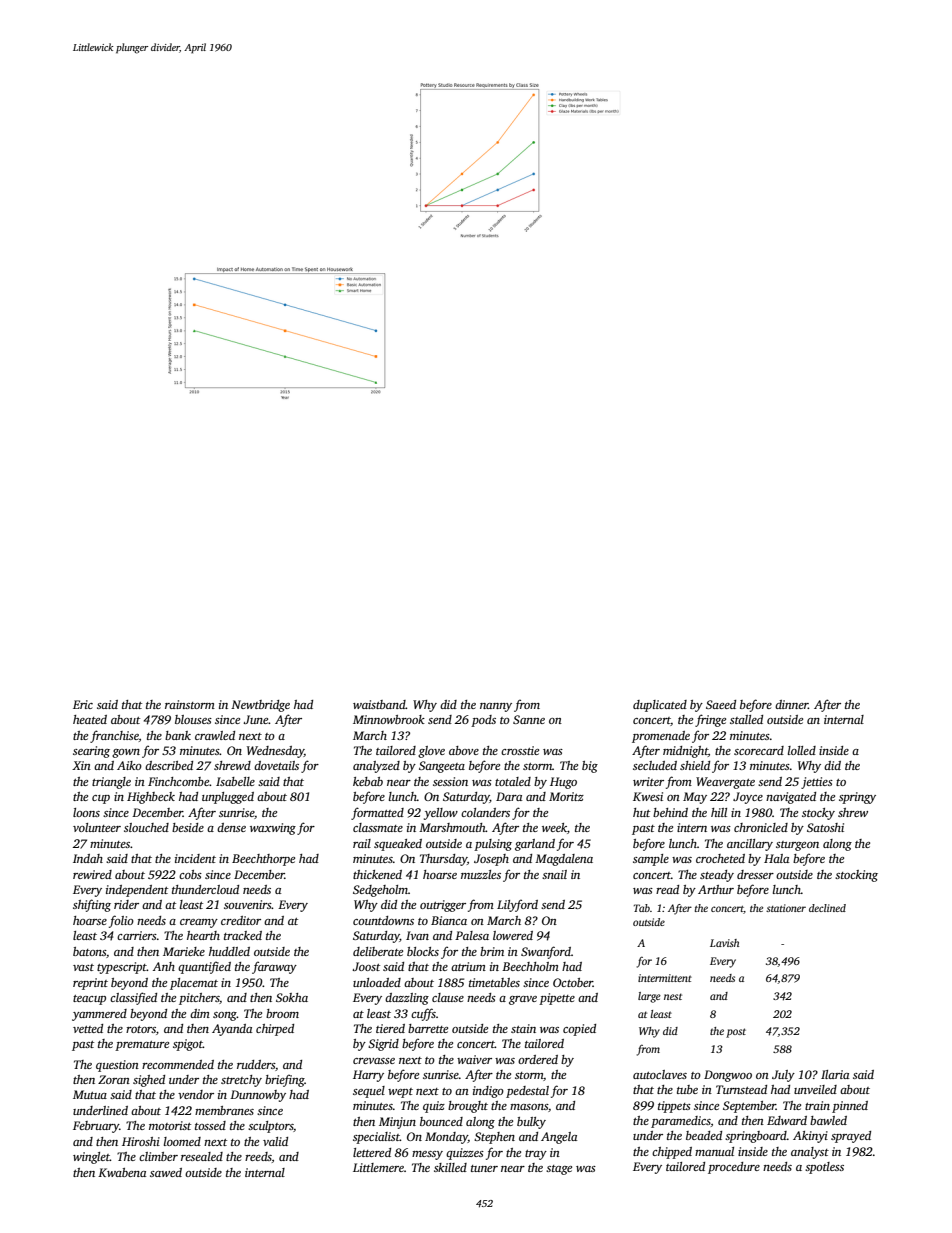 Image resolution: width=952 pixels, height=1233 pixels. What do you see at coordinates (166, 1172) in the document?
I see `sawed` at bounding box center [166, 1172].
